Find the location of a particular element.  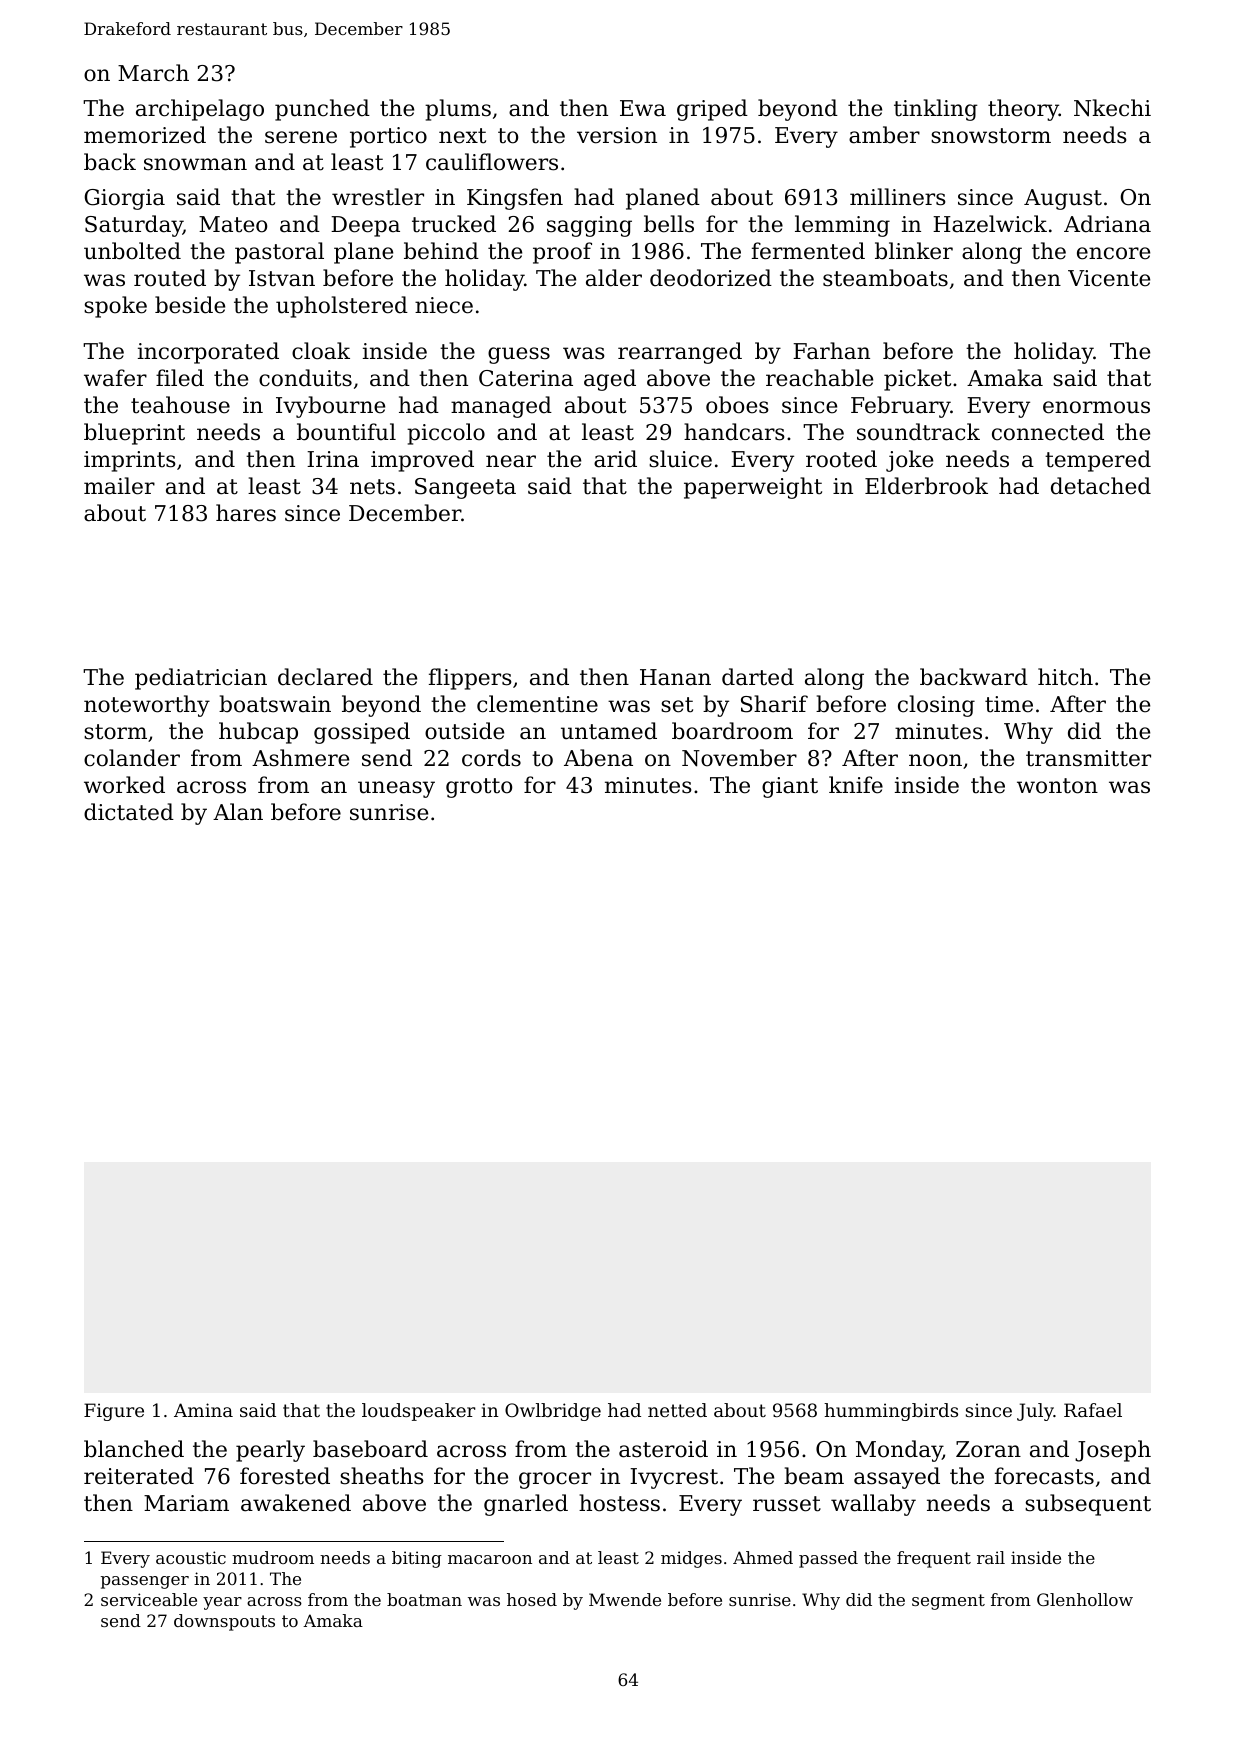

Mwende is located at coordinates (625, 1599).
